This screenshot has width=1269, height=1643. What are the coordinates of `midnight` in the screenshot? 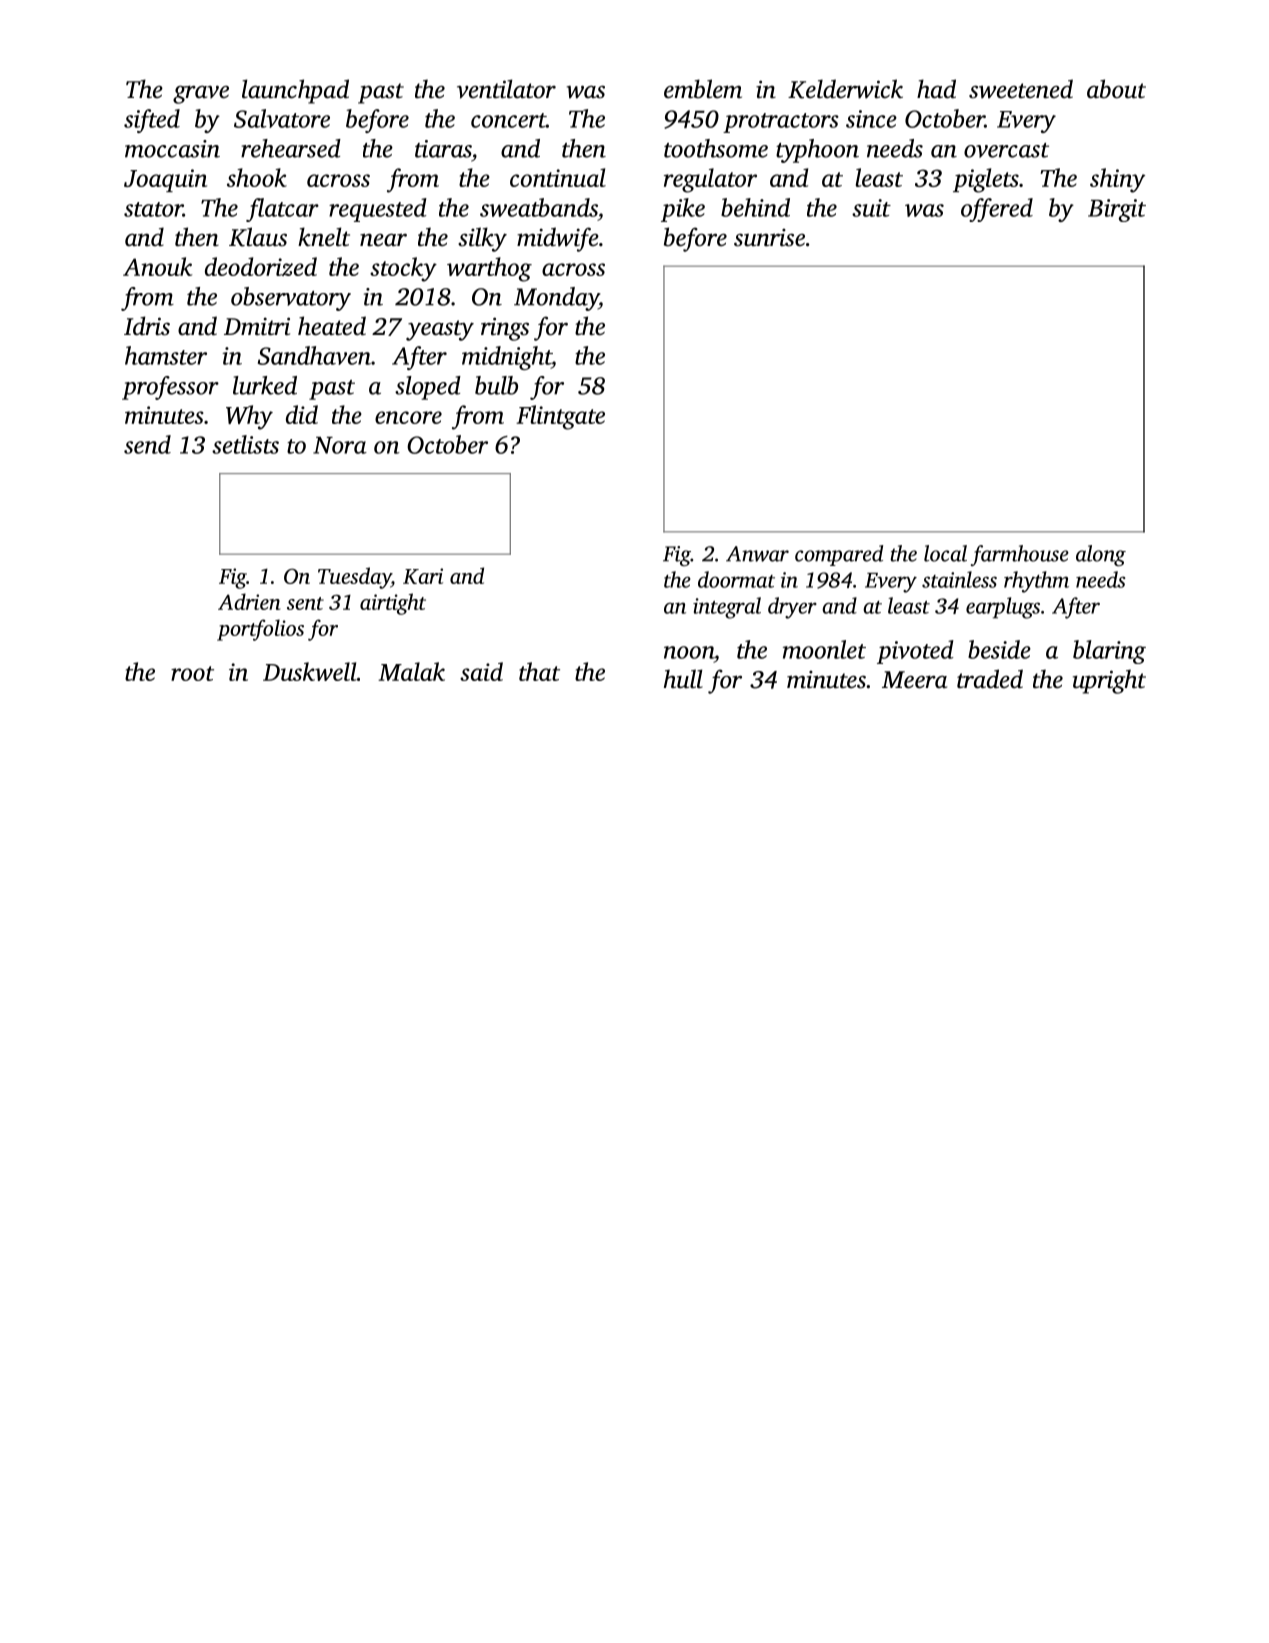 It's located at (507, 358).
